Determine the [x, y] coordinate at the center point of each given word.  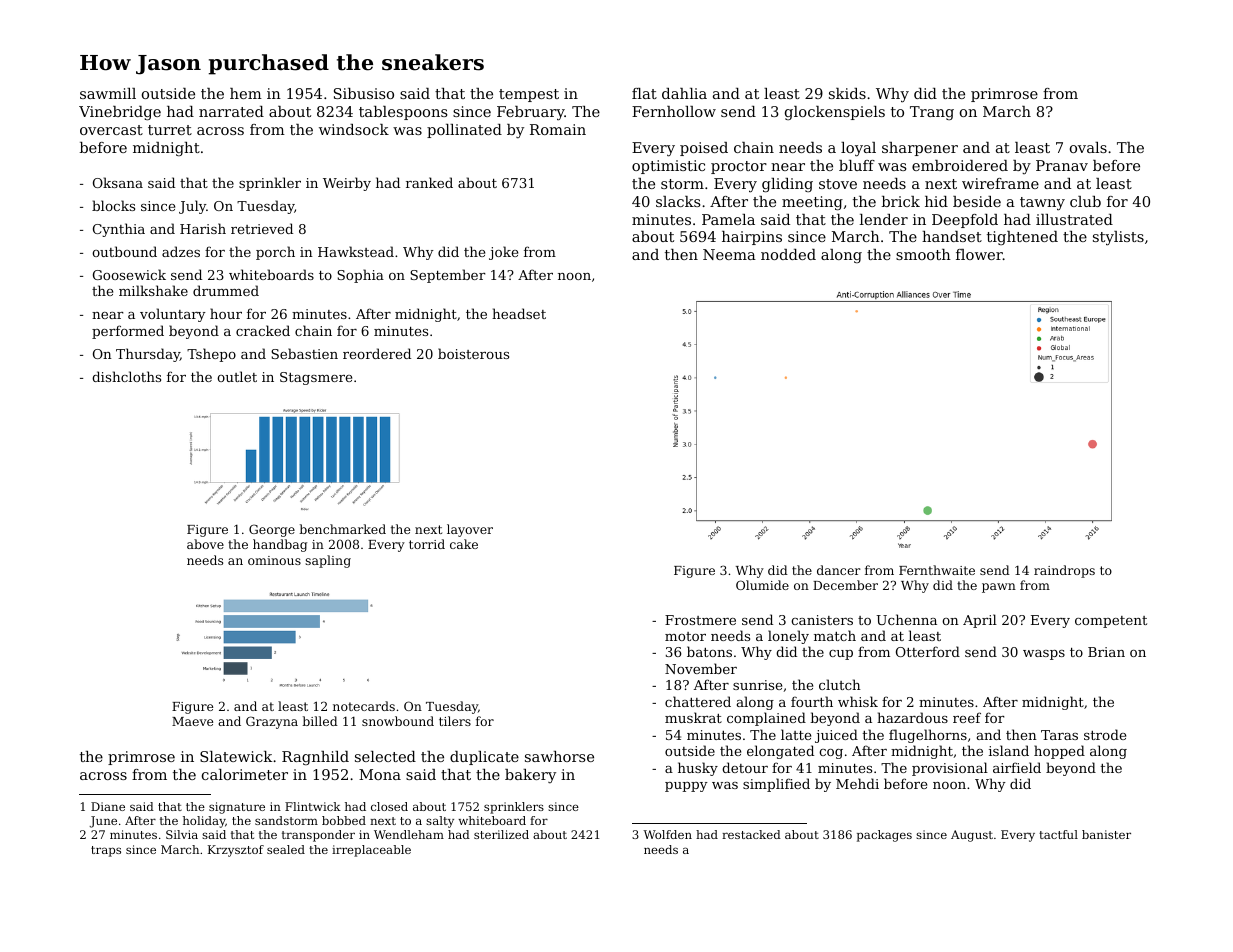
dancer [839, 570]
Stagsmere [316, 378]
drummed [226, 290]
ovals [1088, 147]
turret [170, 130]
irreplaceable [371, 851]
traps [106, 851]
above [205, 544]
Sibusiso [364, 93]
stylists [1118, 238]
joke [503, 253]
